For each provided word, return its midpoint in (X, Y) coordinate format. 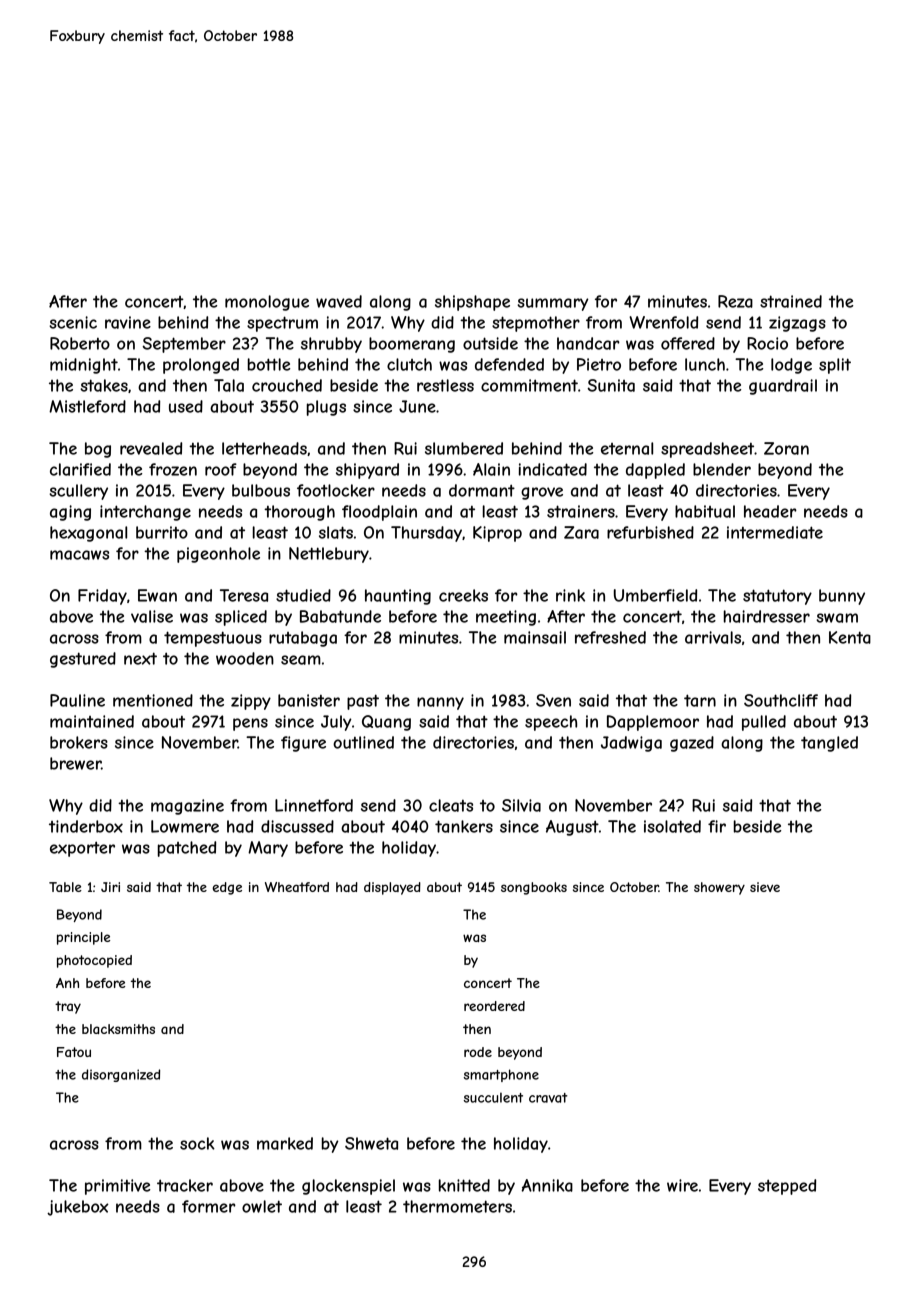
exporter (82, 849)
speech (551, 723)
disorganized (121, 1075)
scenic (73, 322)
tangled (829, 744)
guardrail (783, 387)
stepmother (536, 324)
